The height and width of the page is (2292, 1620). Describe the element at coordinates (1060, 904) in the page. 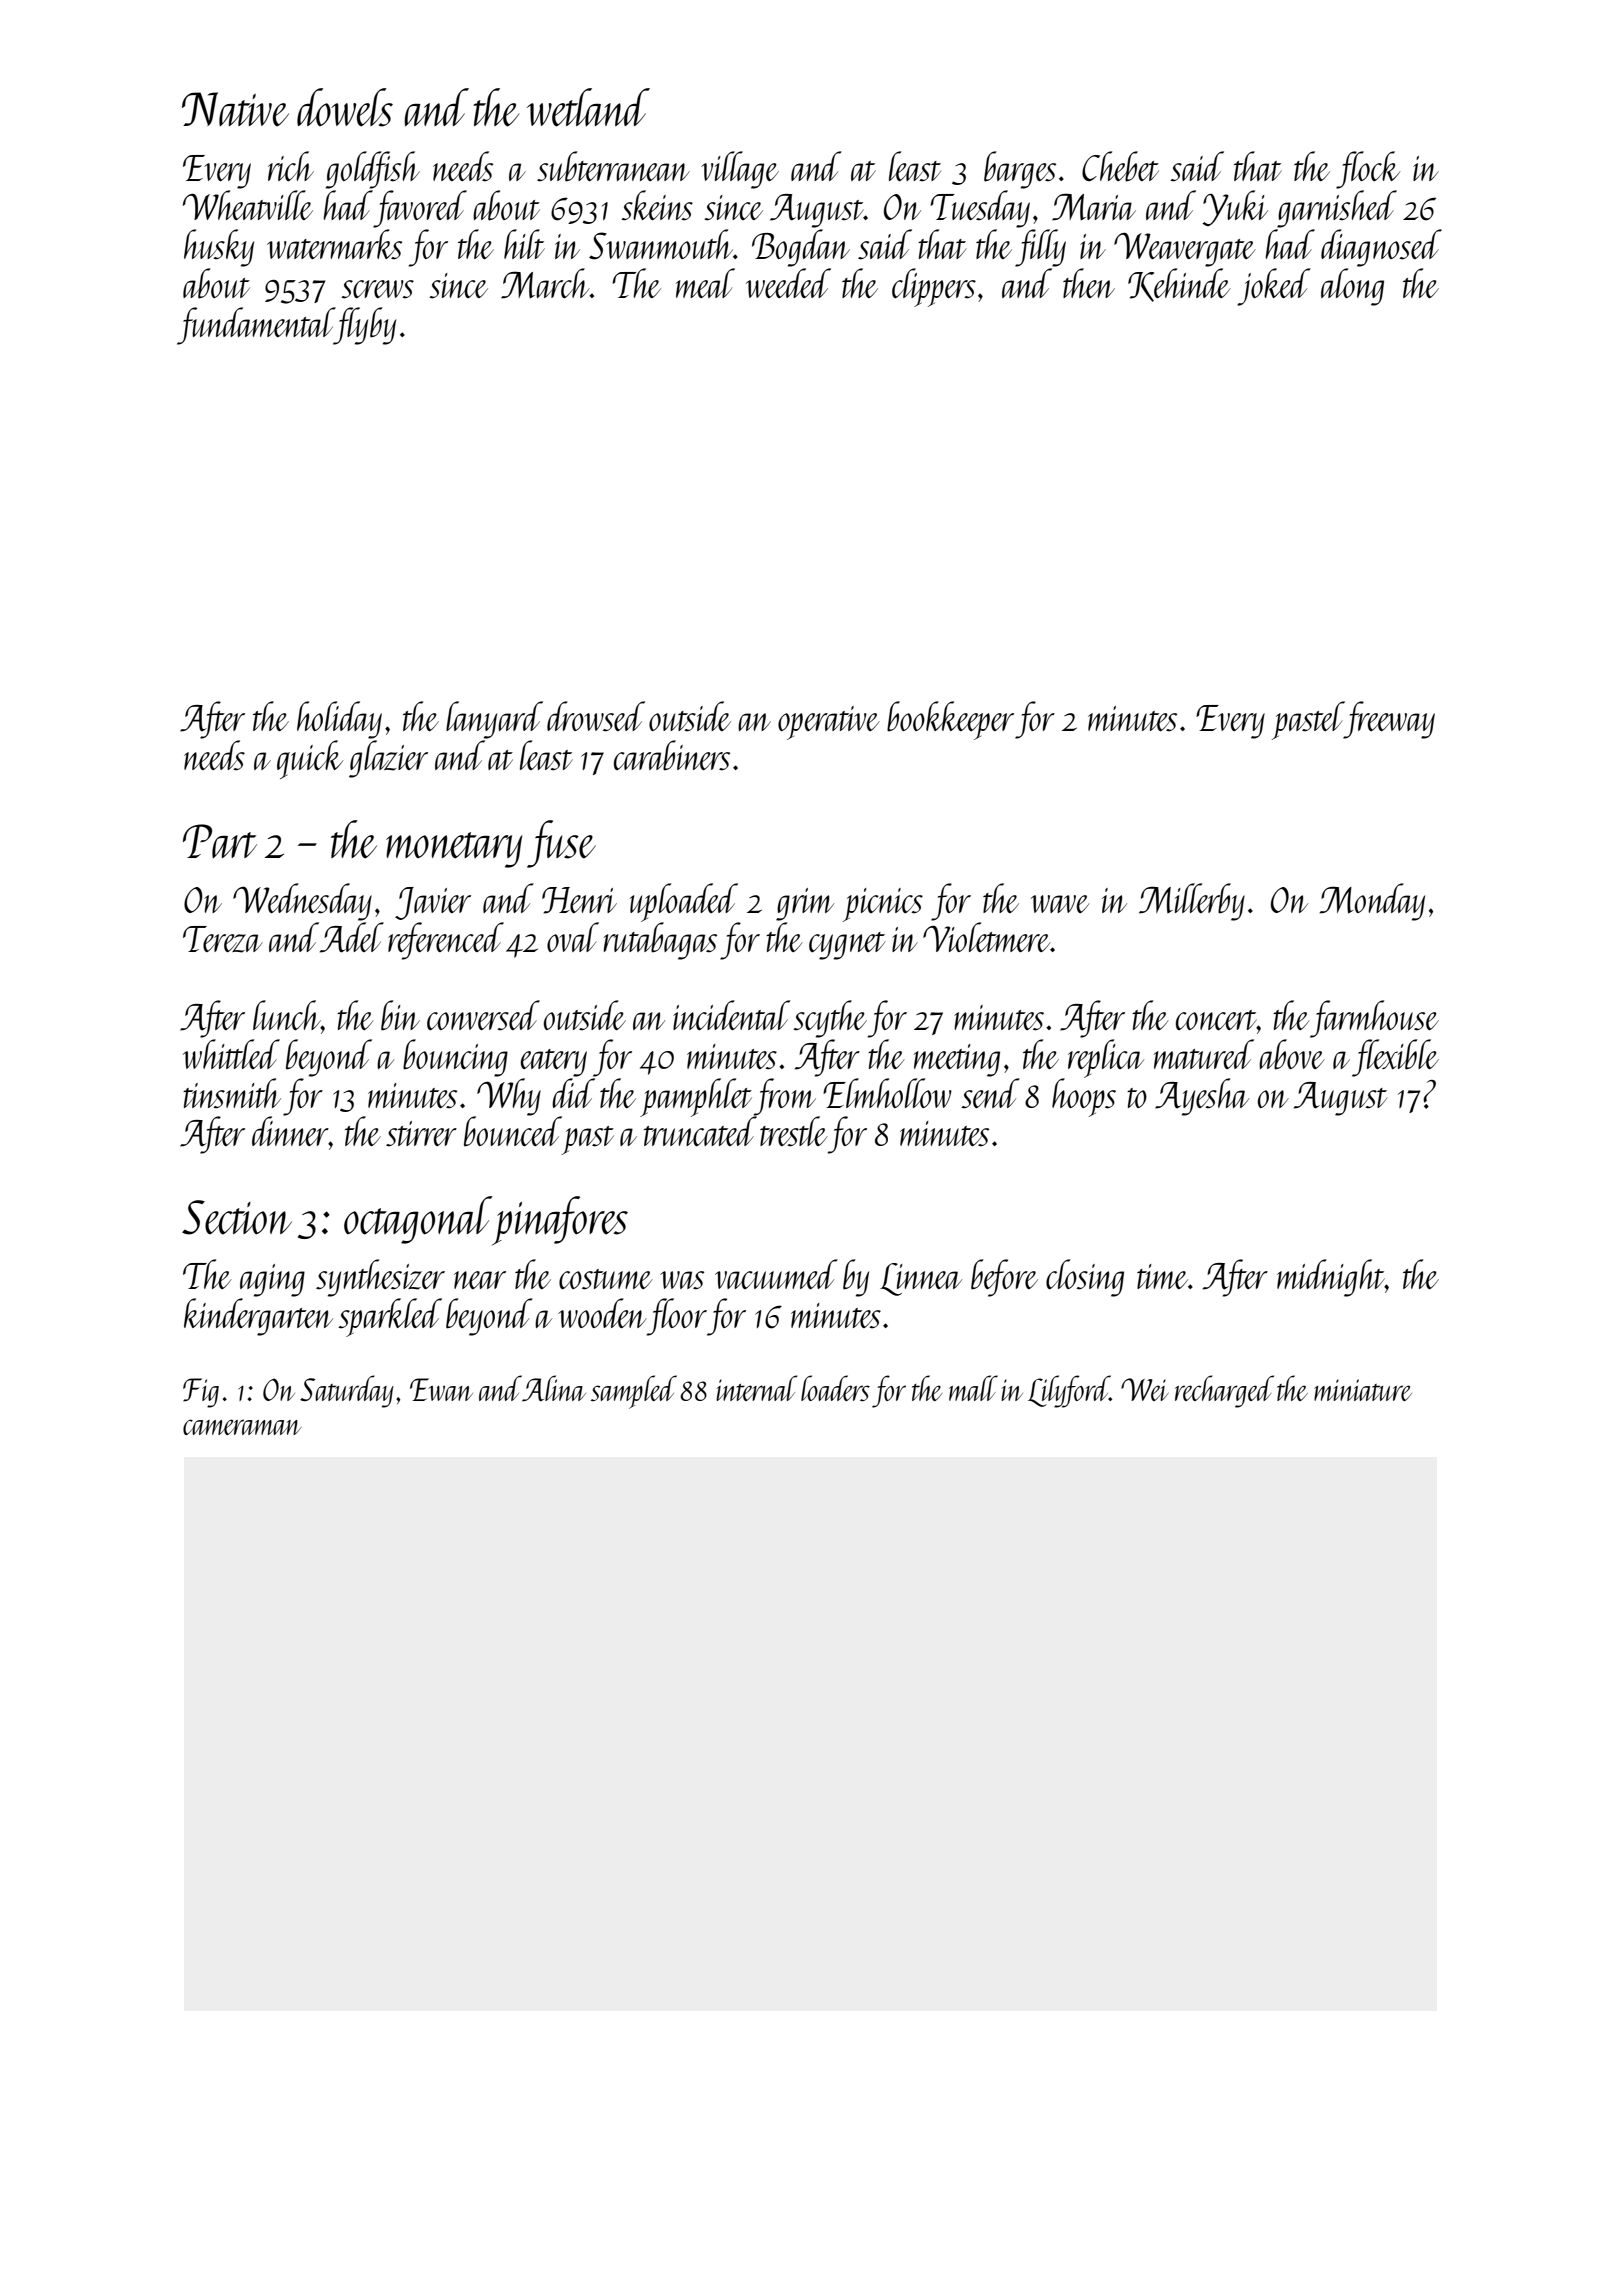

I see `wave` at that location.
